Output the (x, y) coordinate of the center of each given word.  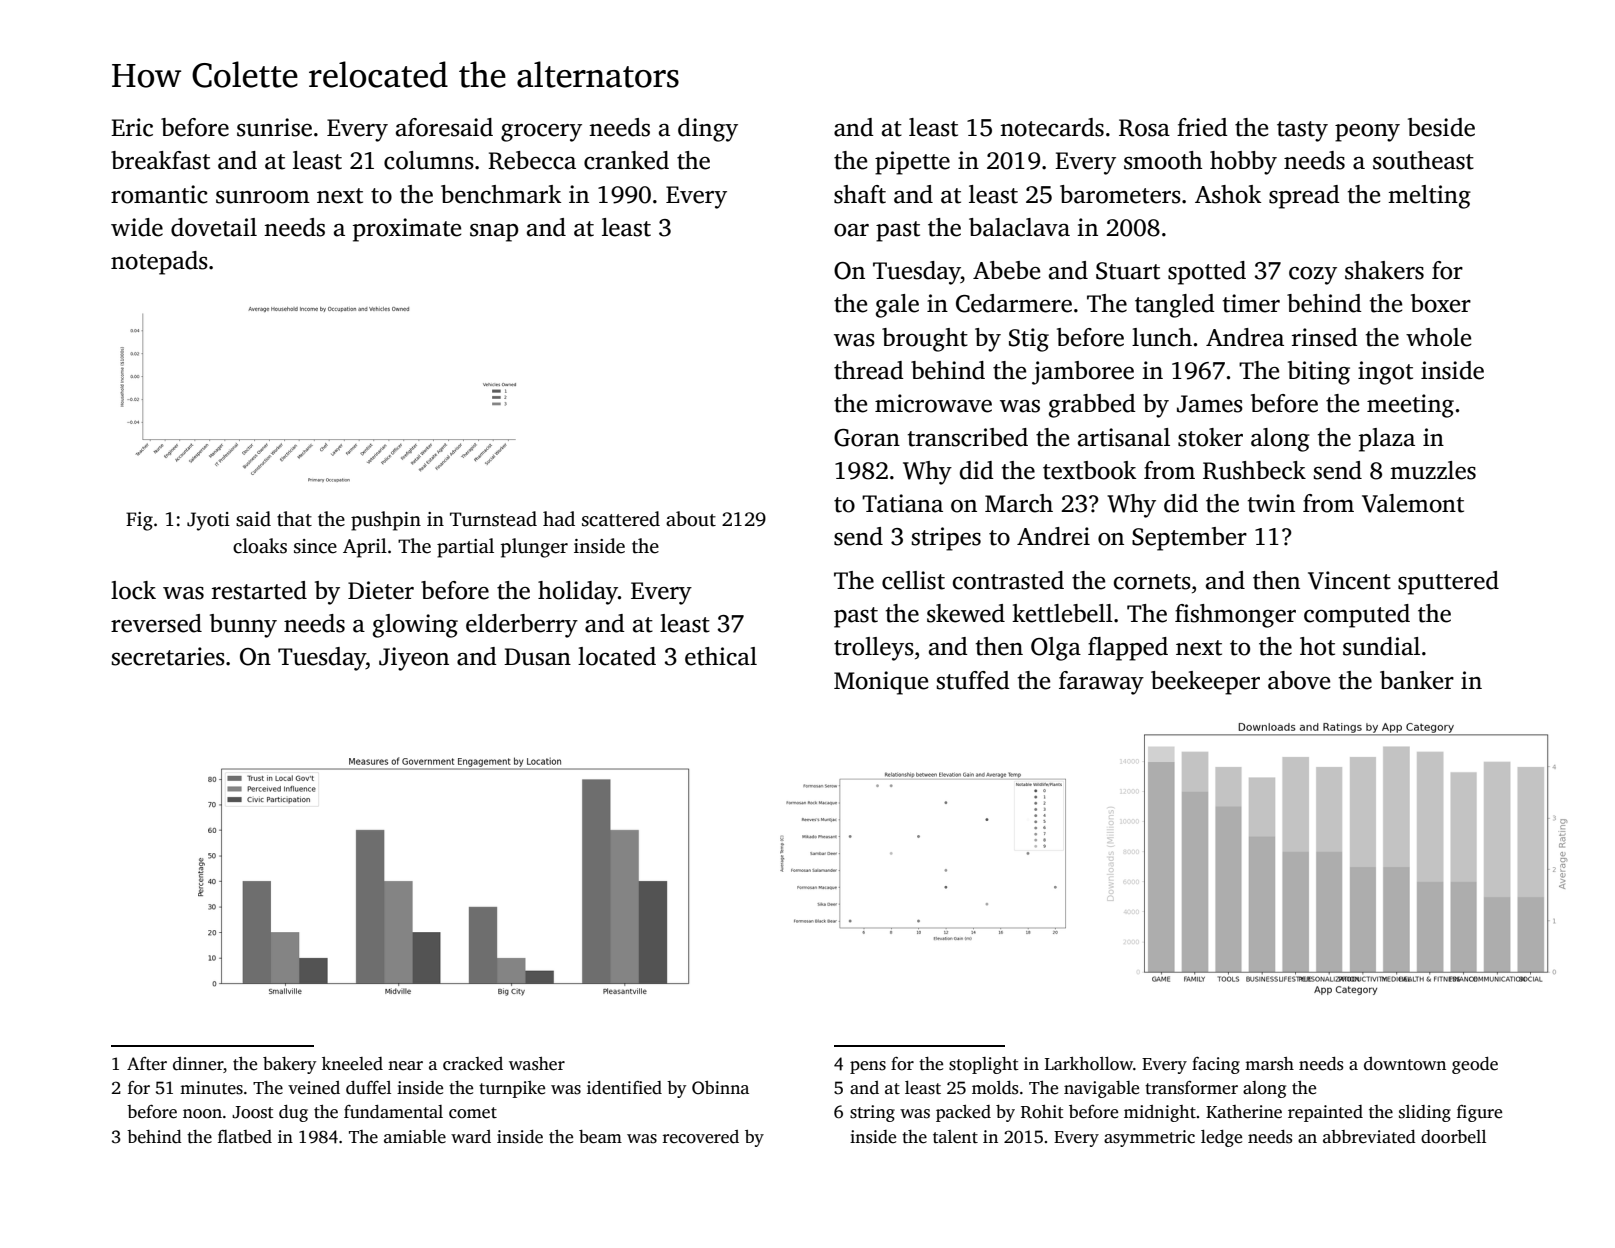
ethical (721, 656)
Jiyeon (414, 659)
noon (202, 1114)
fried (1202, 127)
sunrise (274, 127)
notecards (1052, 127)
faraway (1101, 683)
